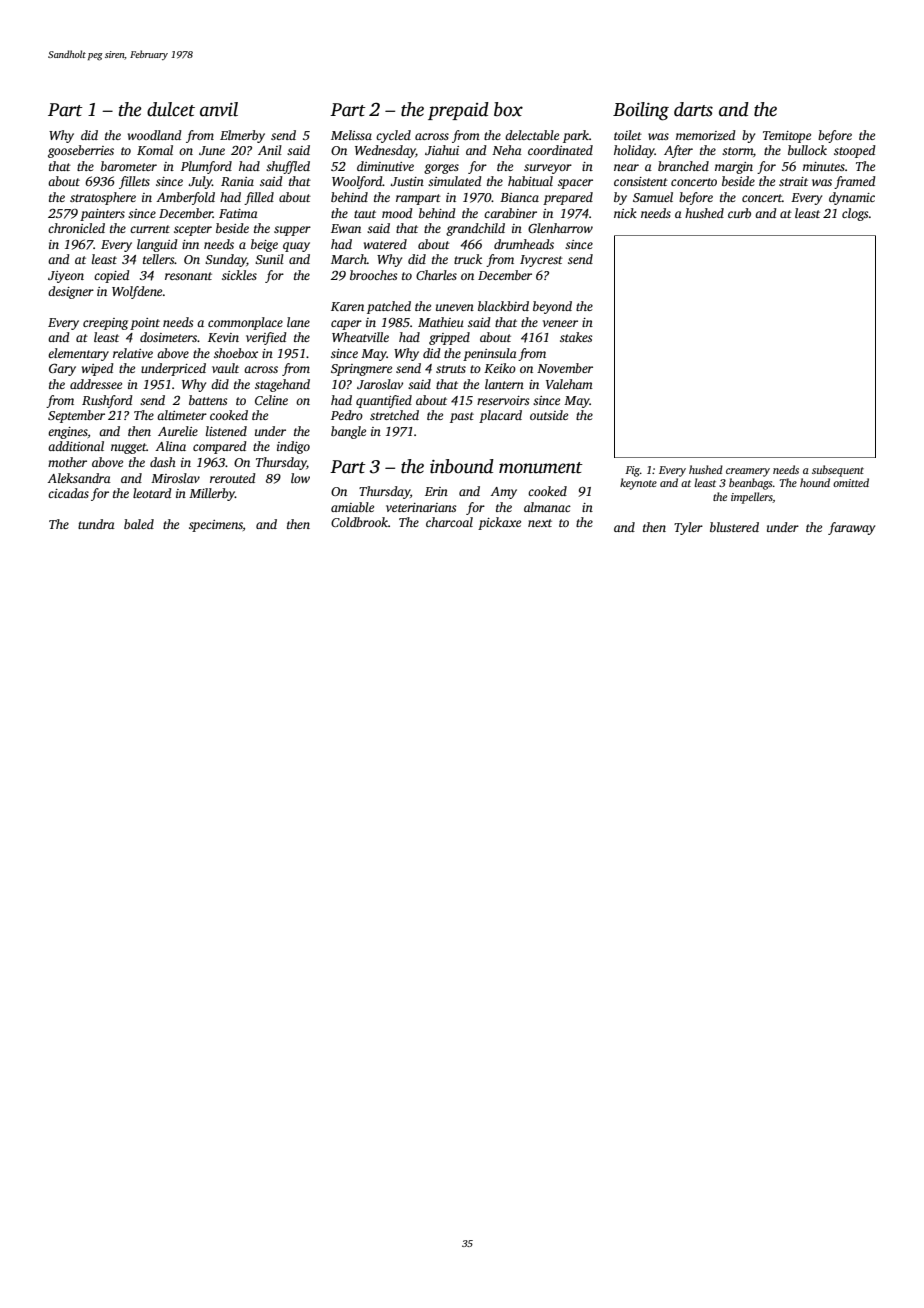  What do you see at coordinates (549, 415) in the document?
I see `outside` at bounding box center [549, 415].
